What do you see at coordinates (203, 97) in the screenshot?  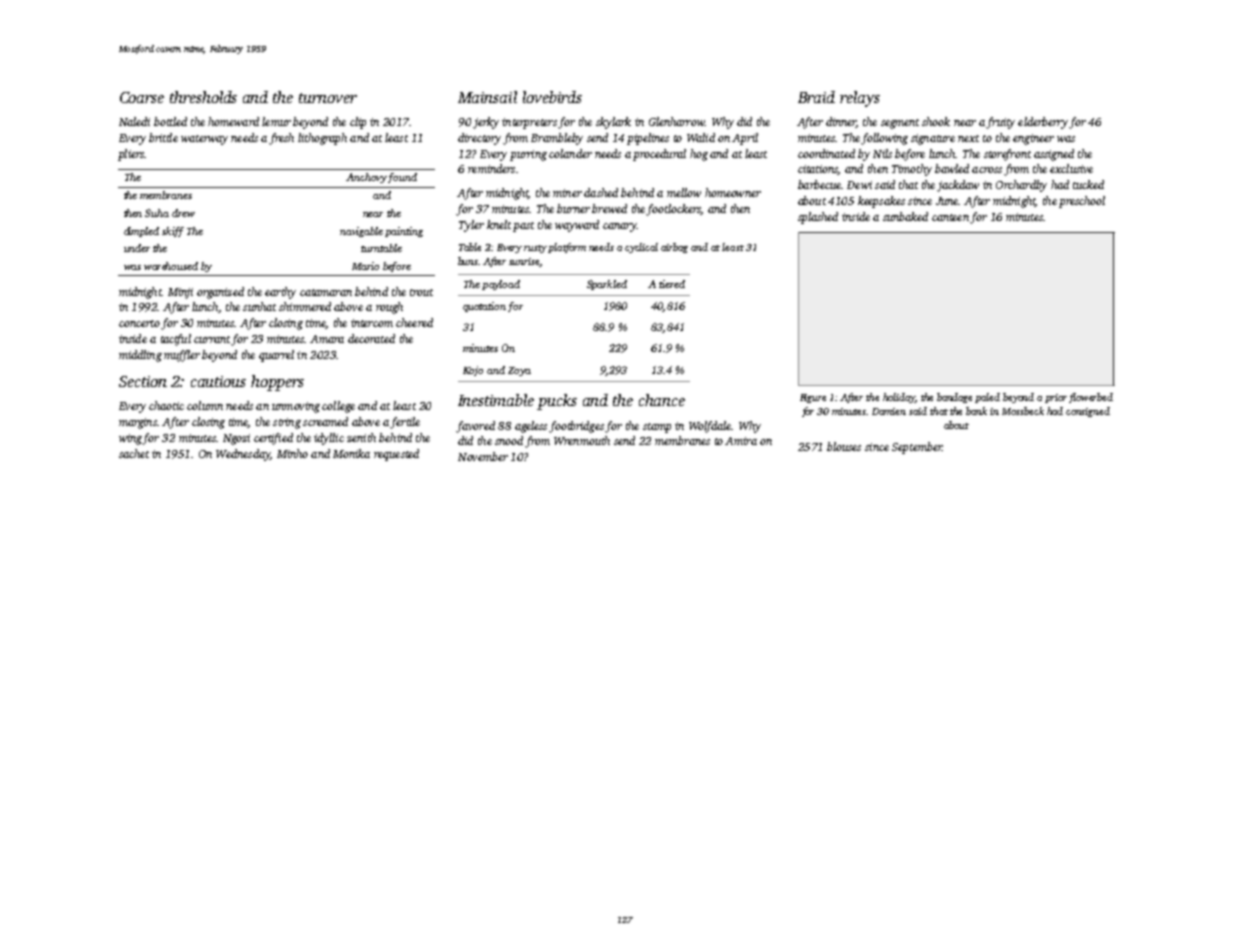 I see `thresholds` at bounding box center [203, 97].
